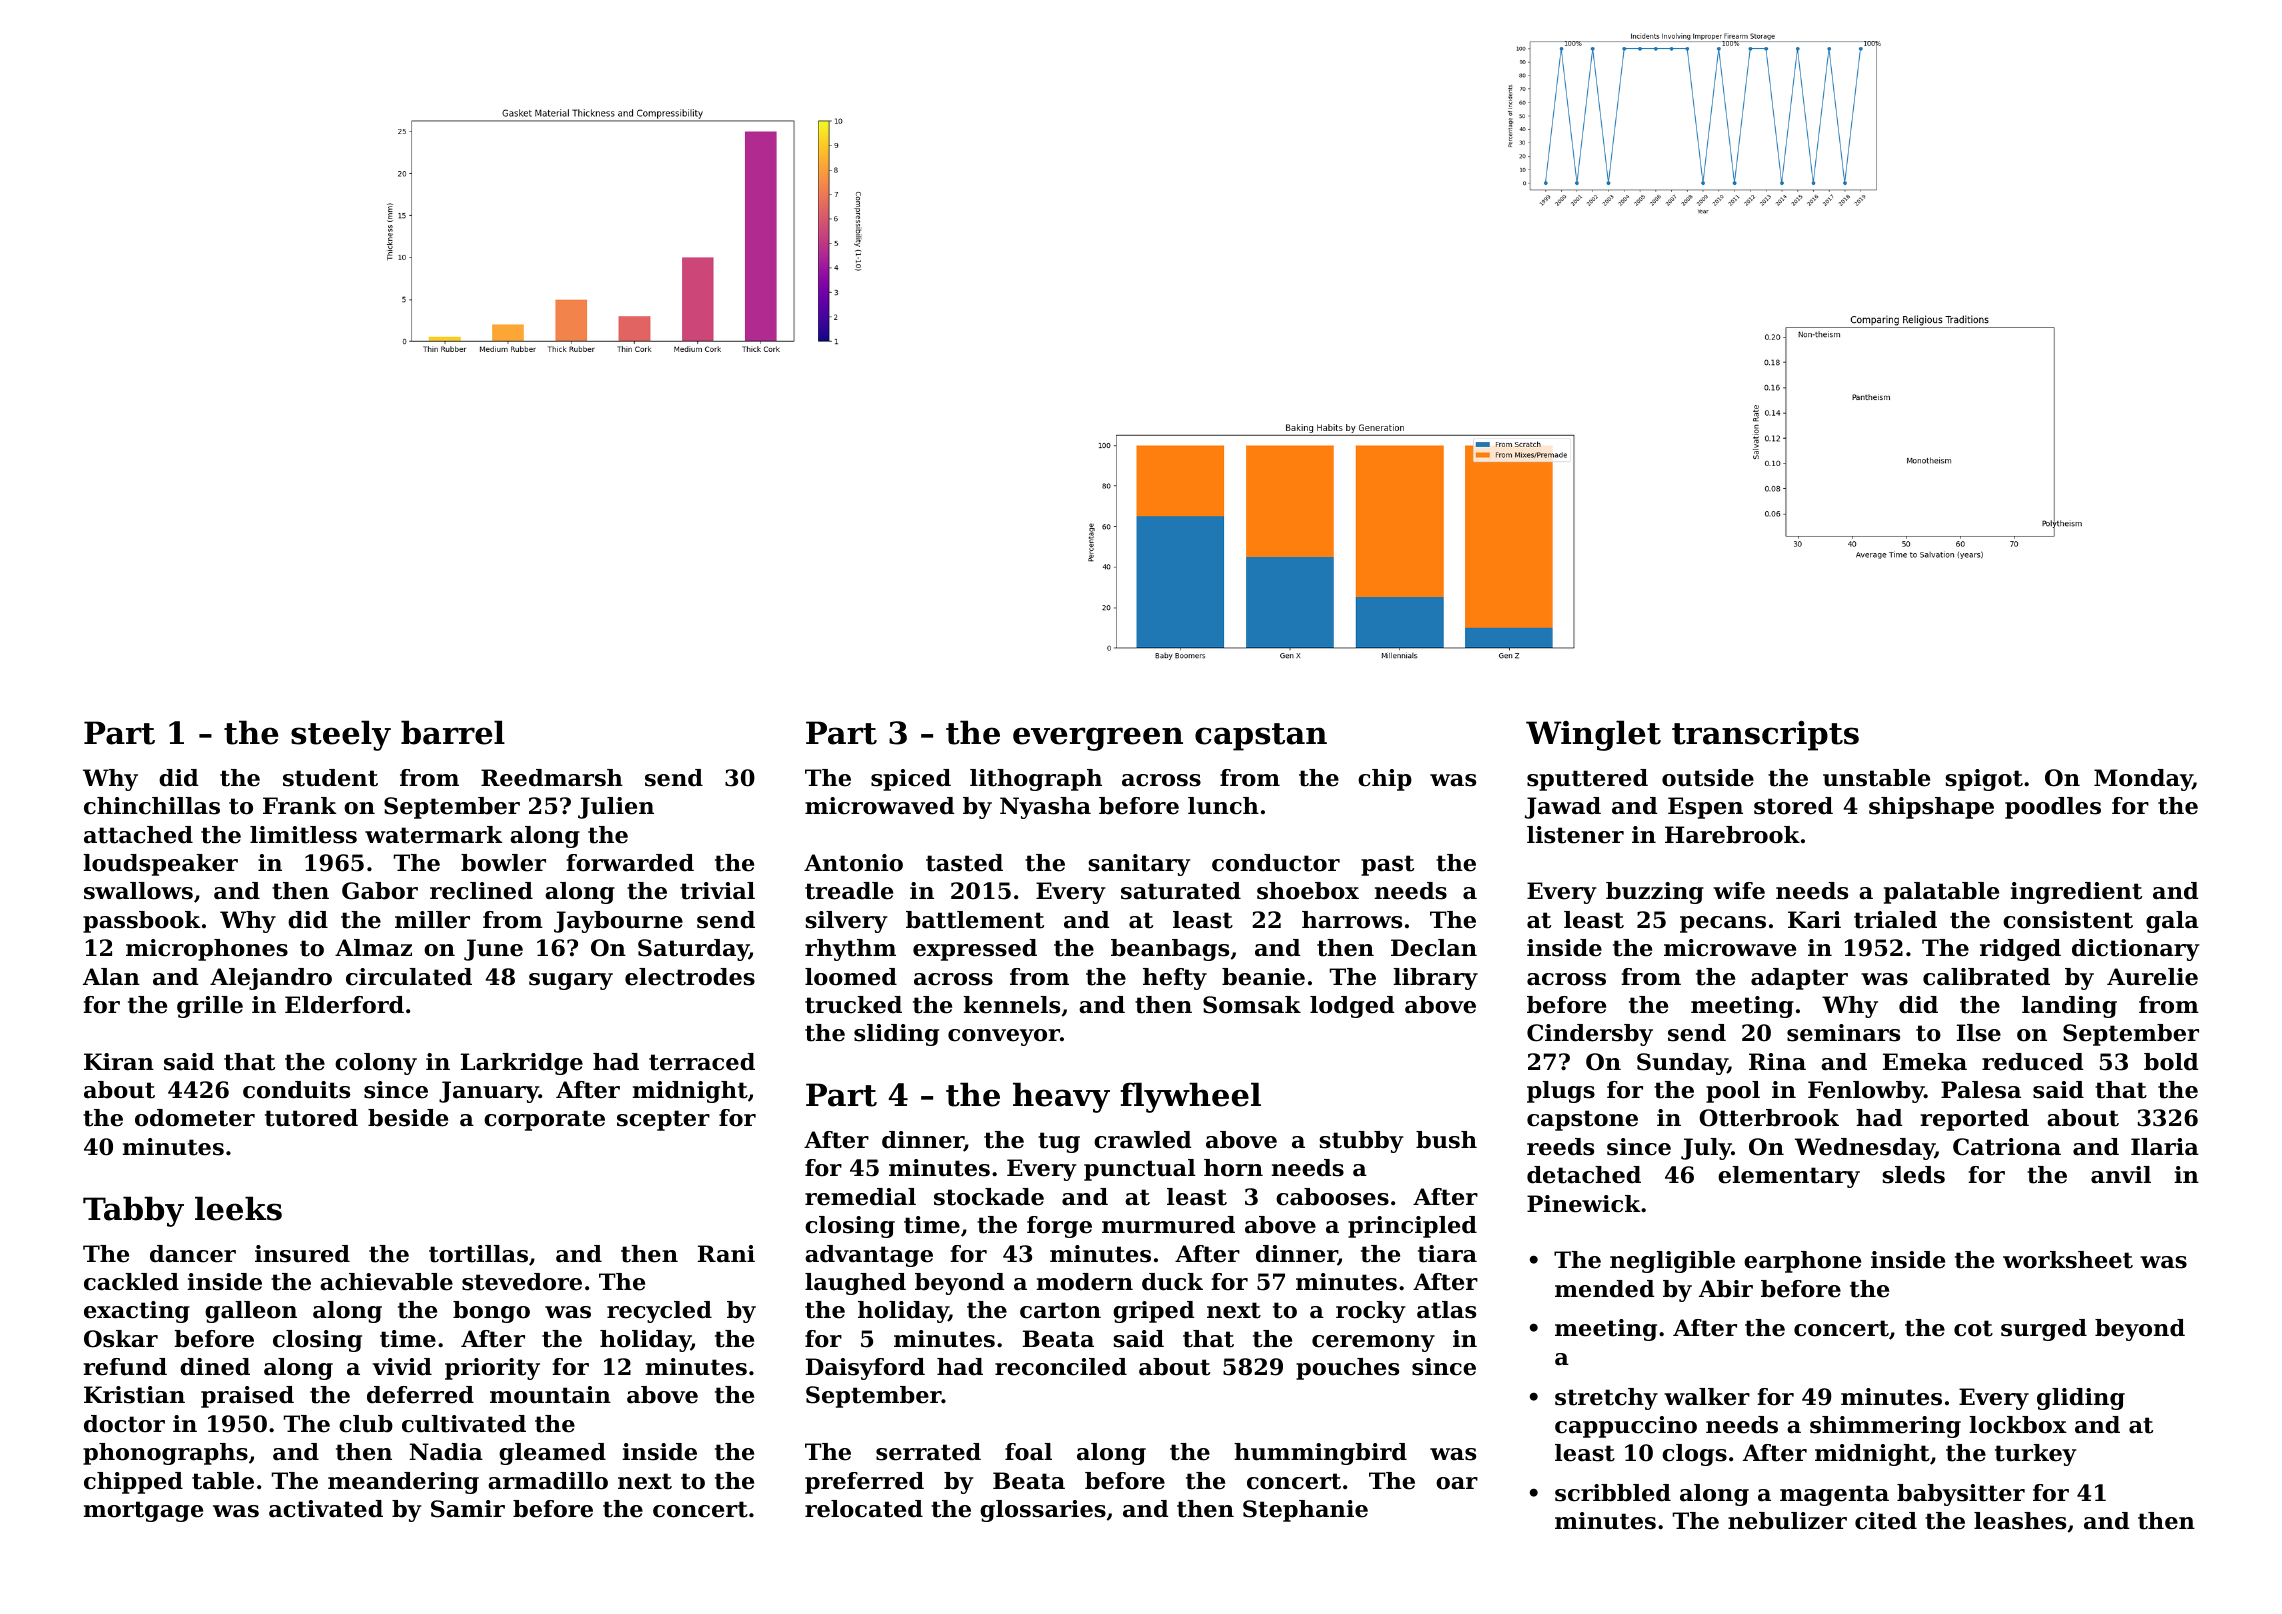 Image resolution: width=2282 pixels, height=1614 pixels. Describe the element at coordinates (1765, 736) in the screenshot. I see `transcripts` at that location.
